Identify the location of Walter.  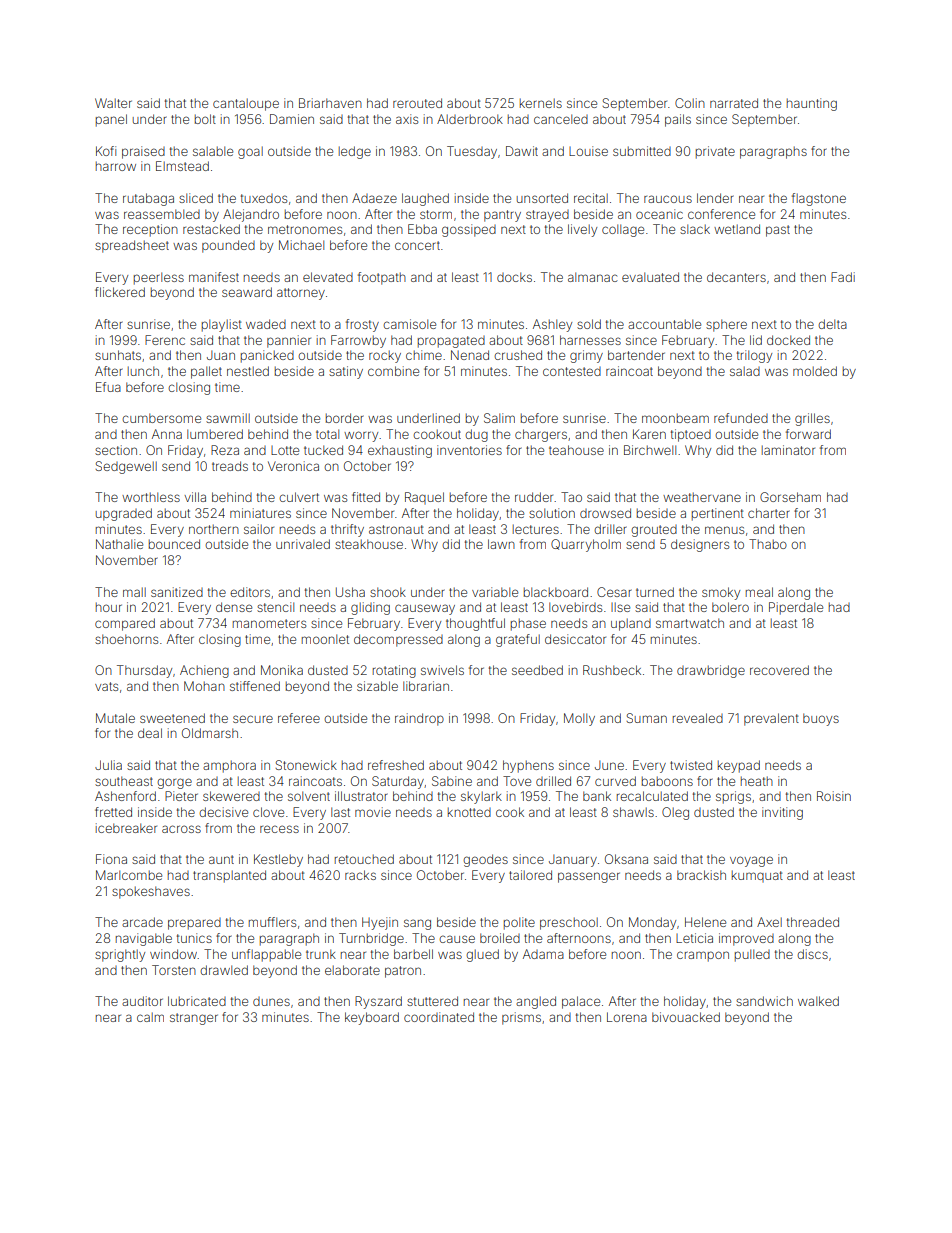
(113, 103).
